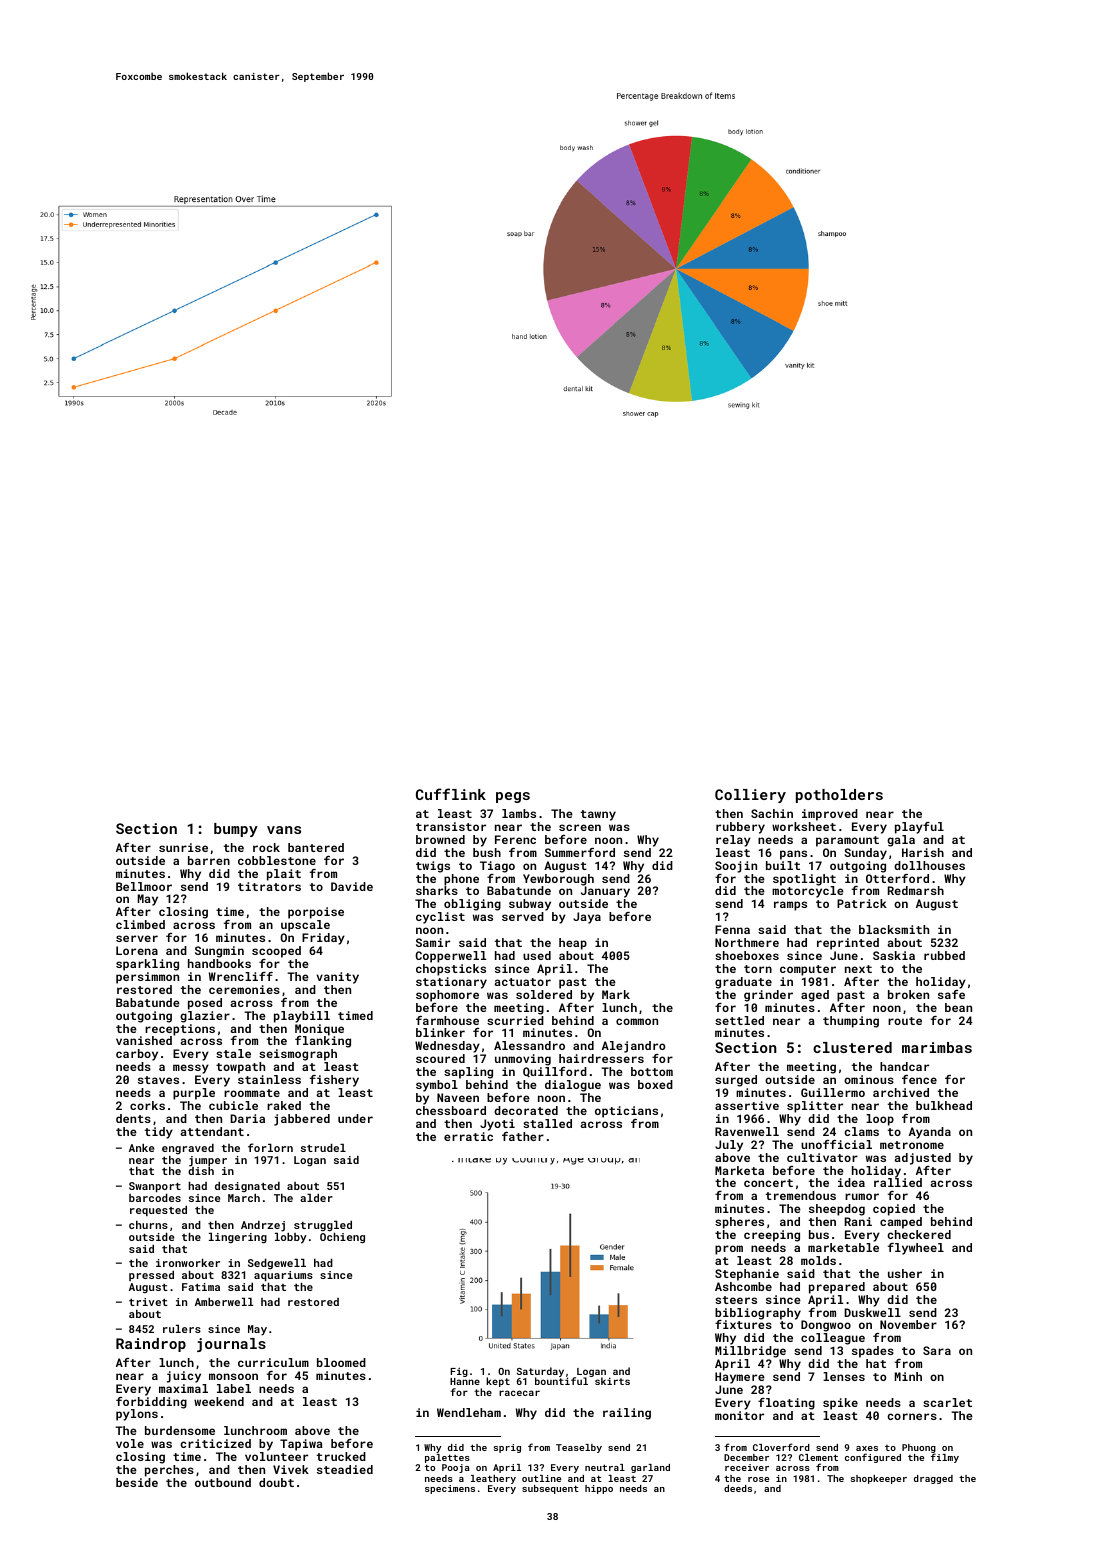 The width and height of the document is (1094, 1548). What do you see at coordinates (451, 794) in the document?
I see `Cufflink` at bounding box center [451, 794].
